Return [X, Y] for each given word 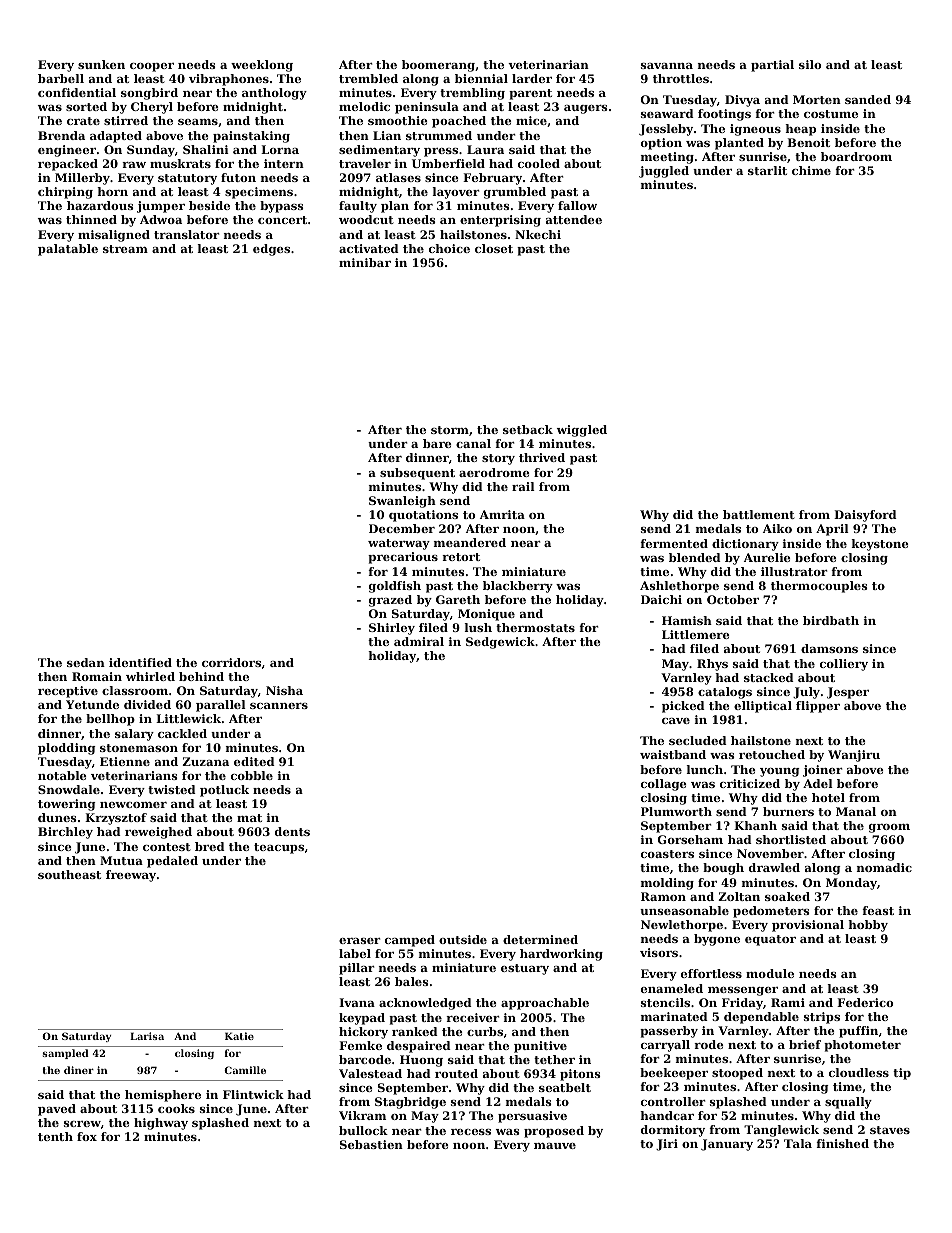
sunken [101, 64]
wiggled [582, 431]
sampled [65, 1054]
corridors [231, 662]
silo [810, 64]
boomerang [438, 66]
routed [456, 1073]
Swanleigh [402, 502]
